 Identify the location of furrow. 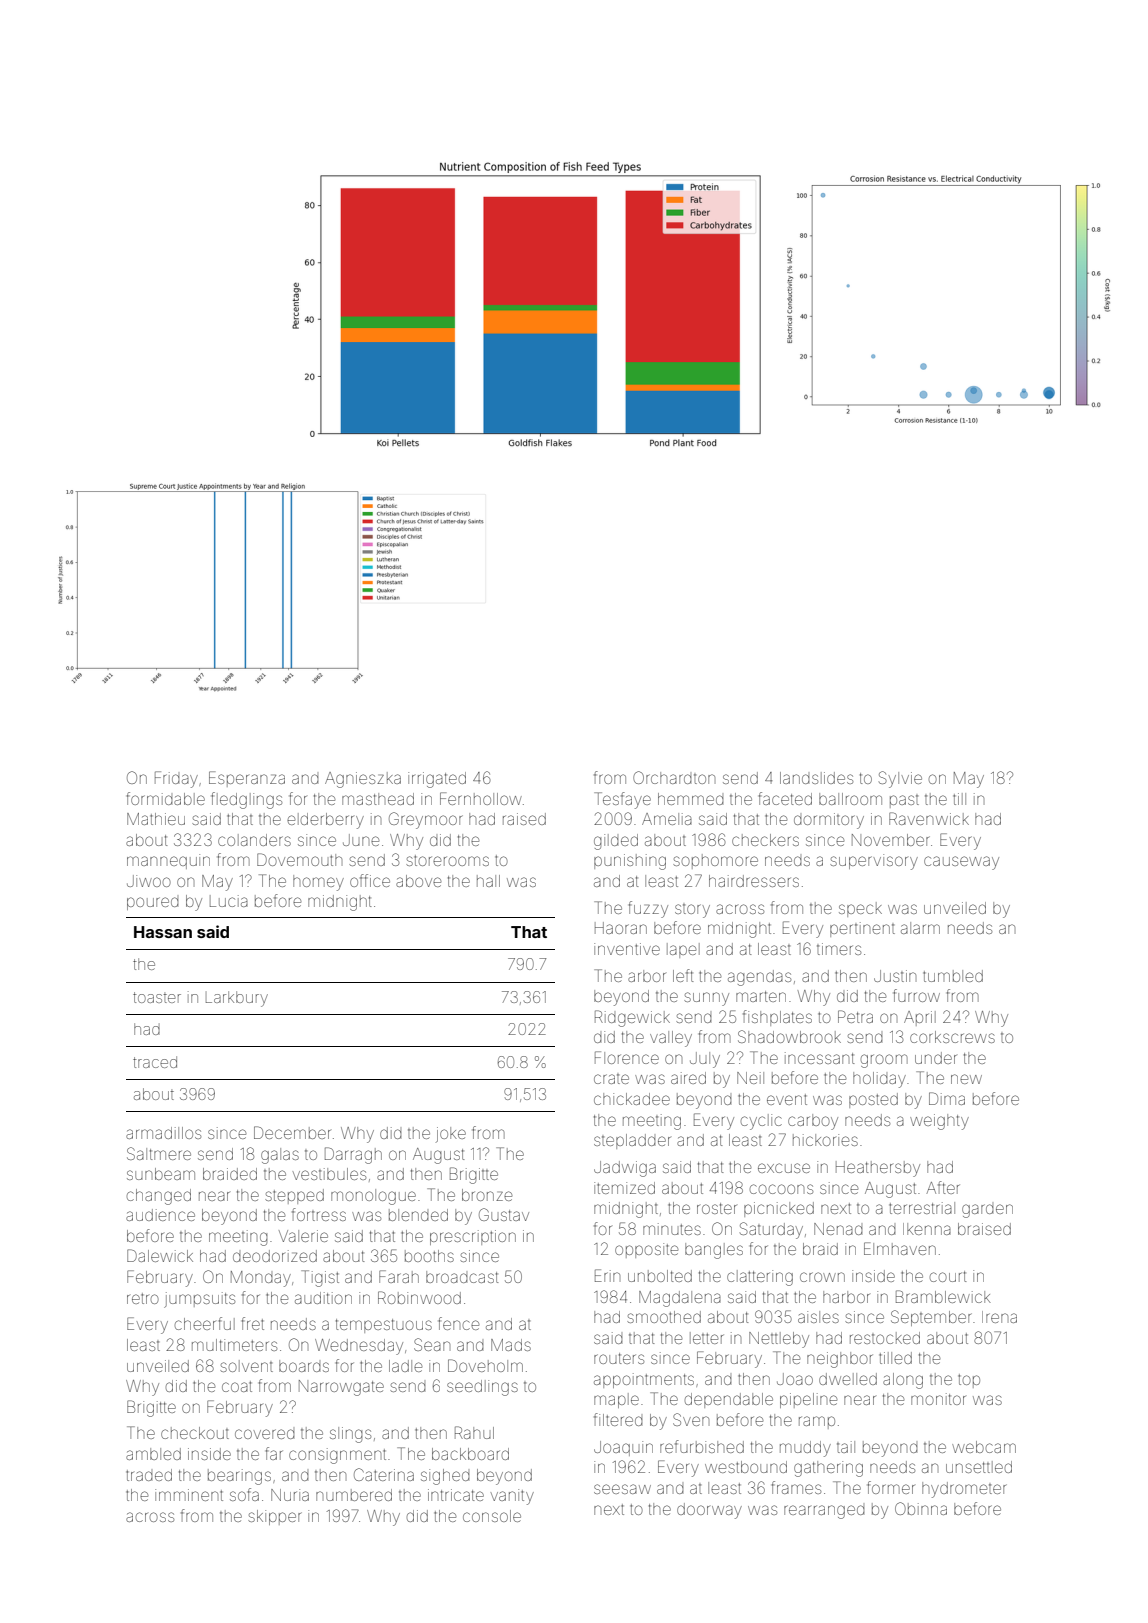
(916, 995).
